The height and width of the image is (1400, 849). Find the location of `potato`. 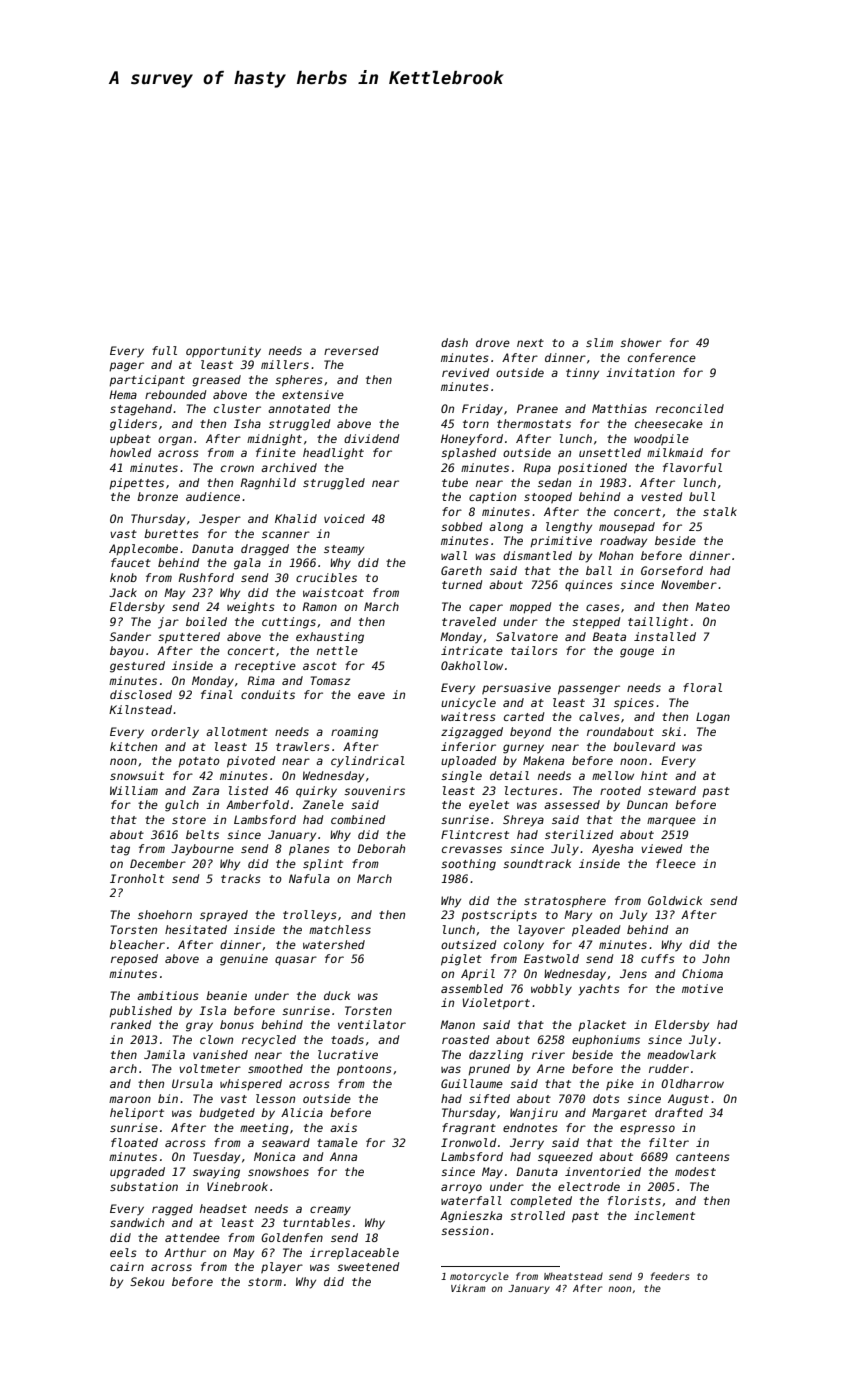

potato is located at coordinates (199, 762).
